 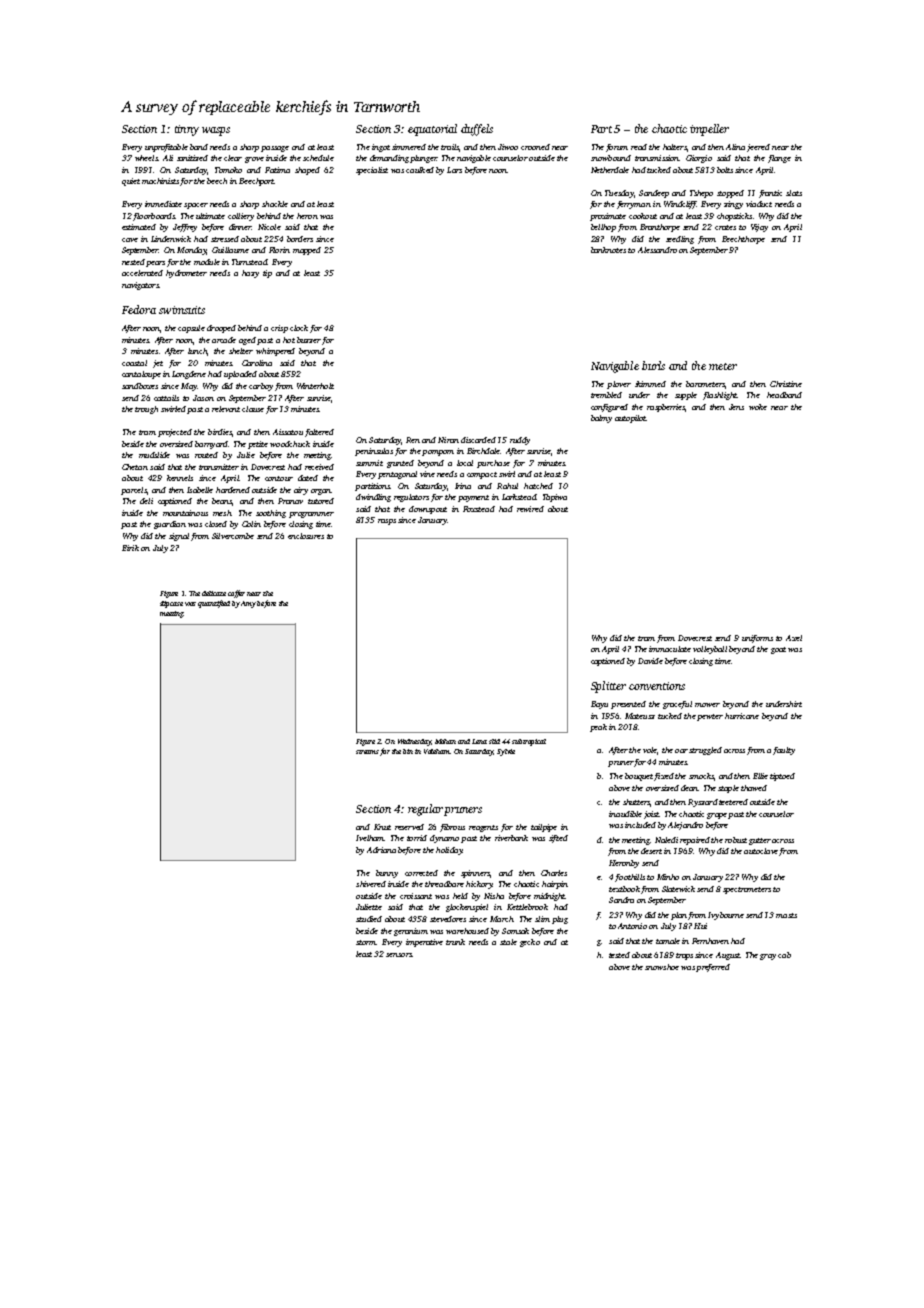 What do you see at coordinates (786, 384) in the screenshot?
I see `Christine` at bounding box center [786, 384].
